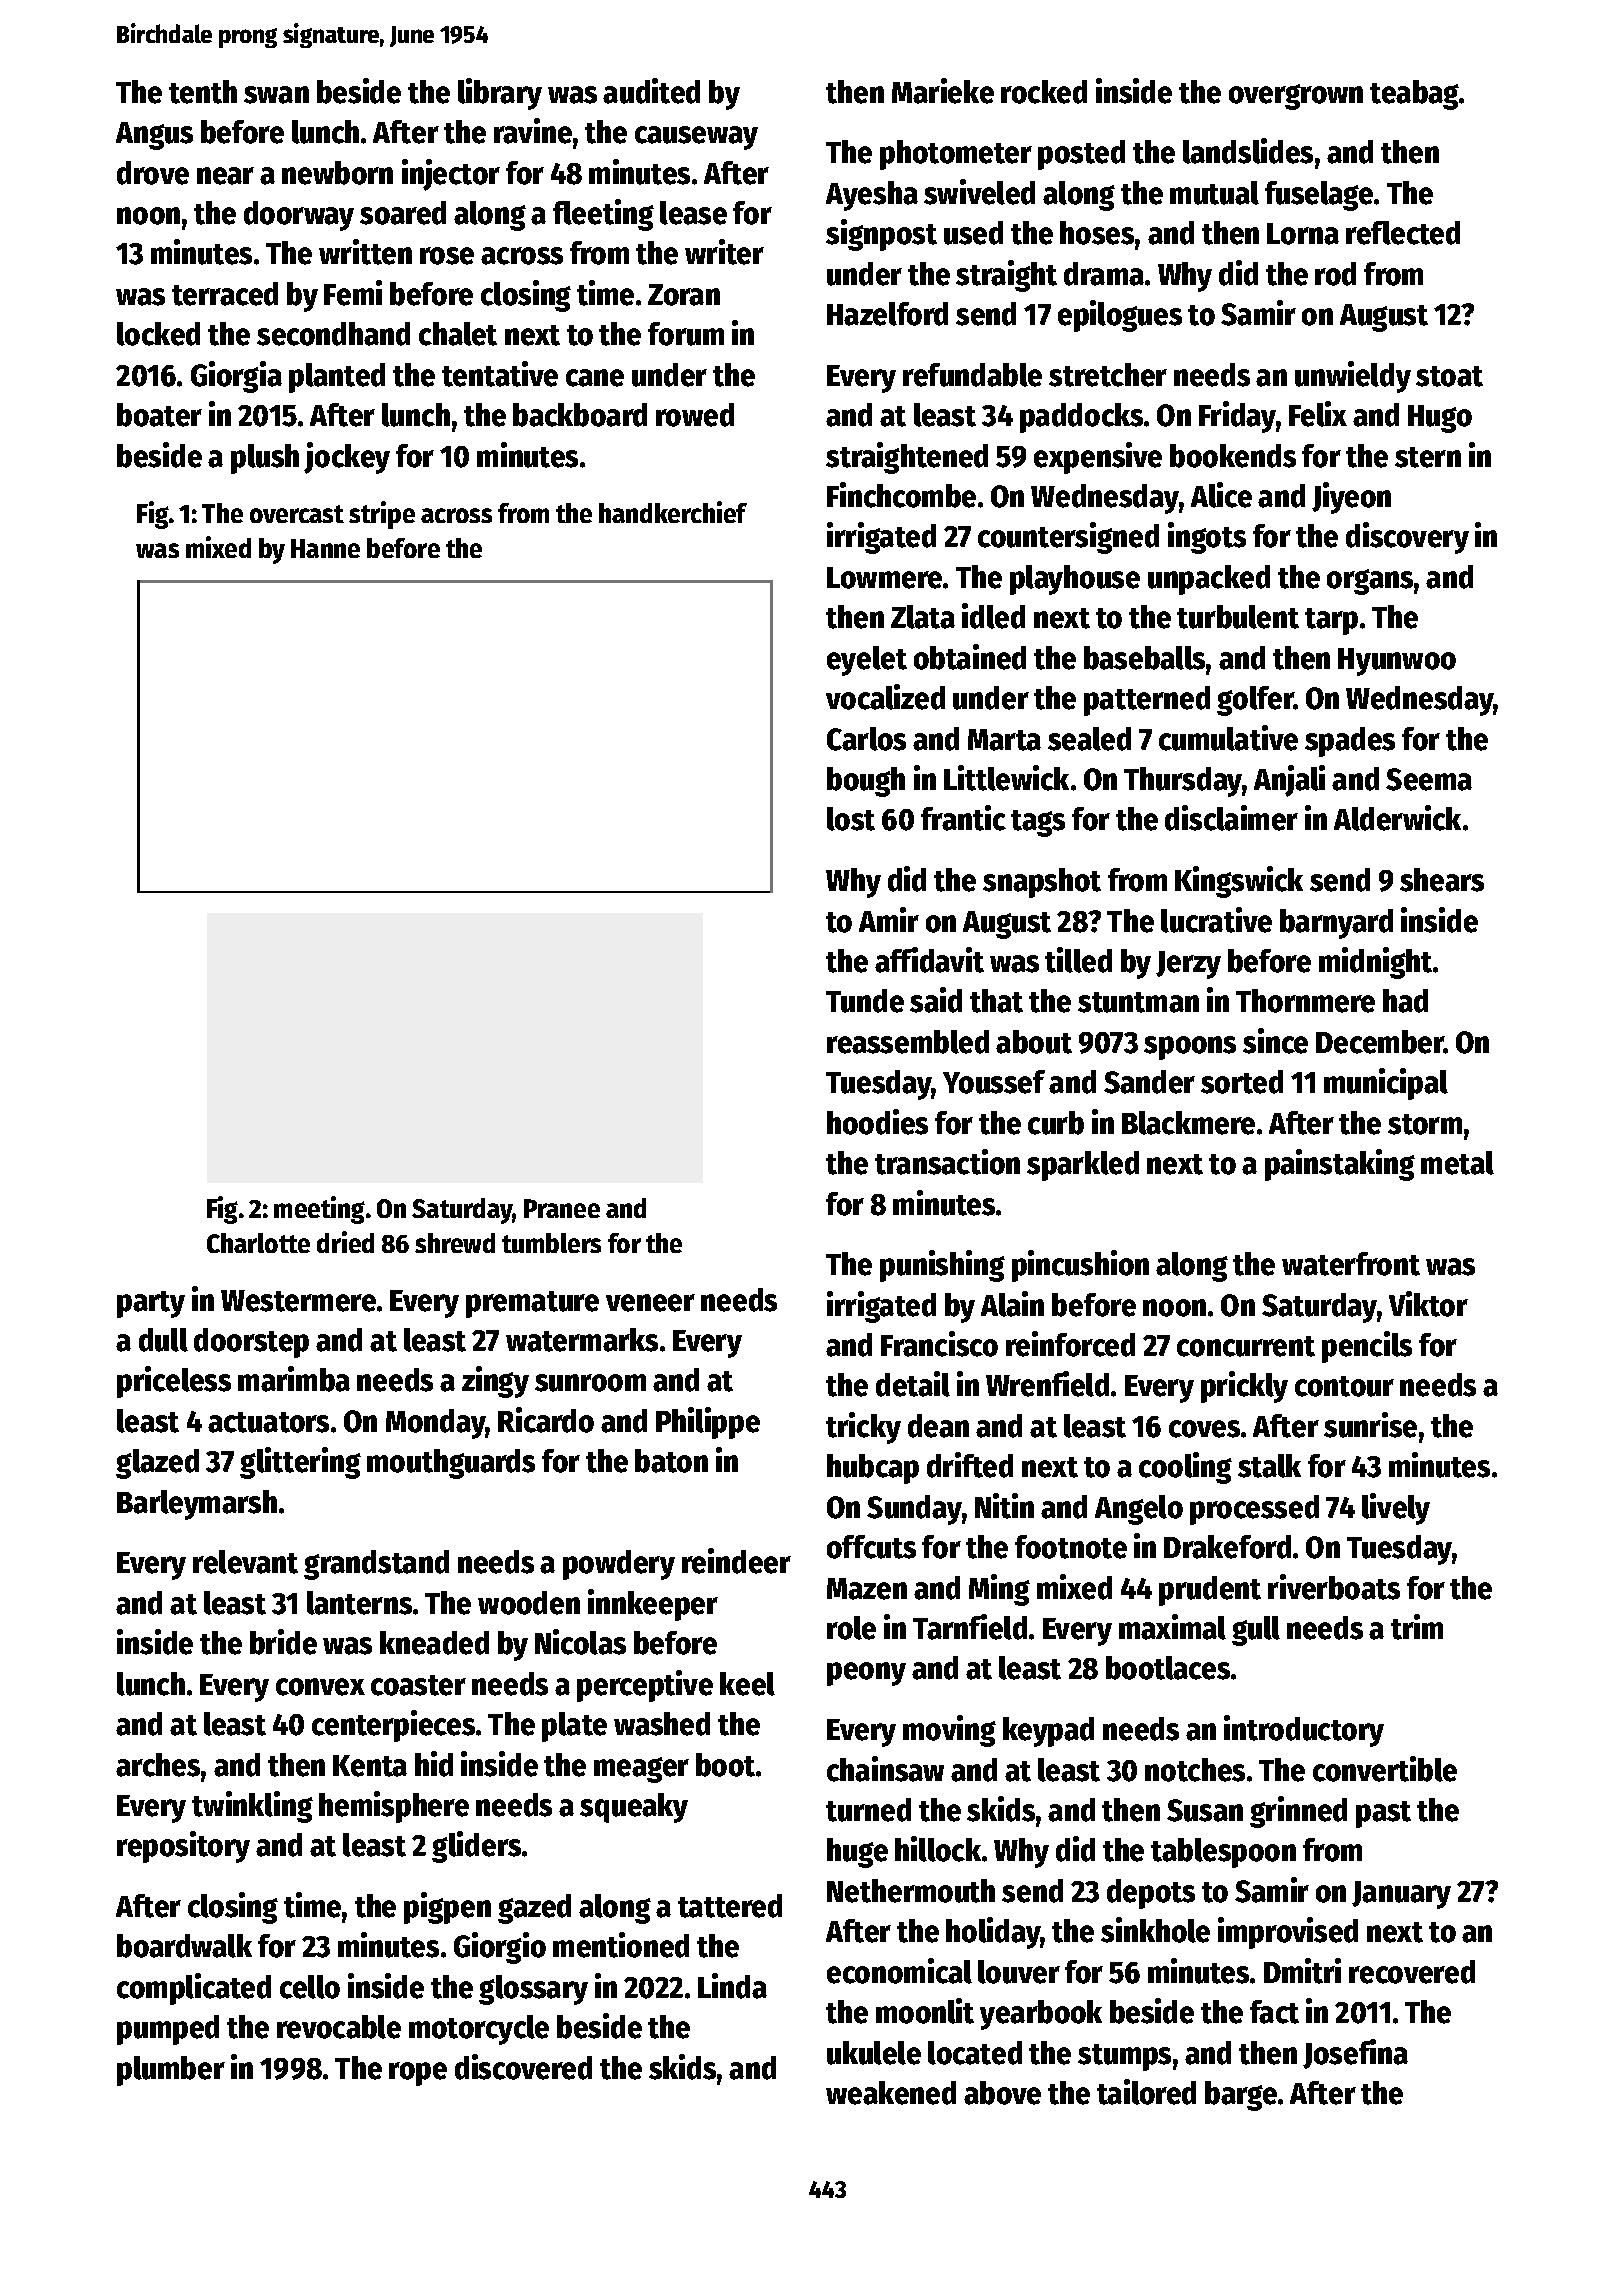 The image size is (1620, 2292). I want to click on veneer, so click(650, 1303).
